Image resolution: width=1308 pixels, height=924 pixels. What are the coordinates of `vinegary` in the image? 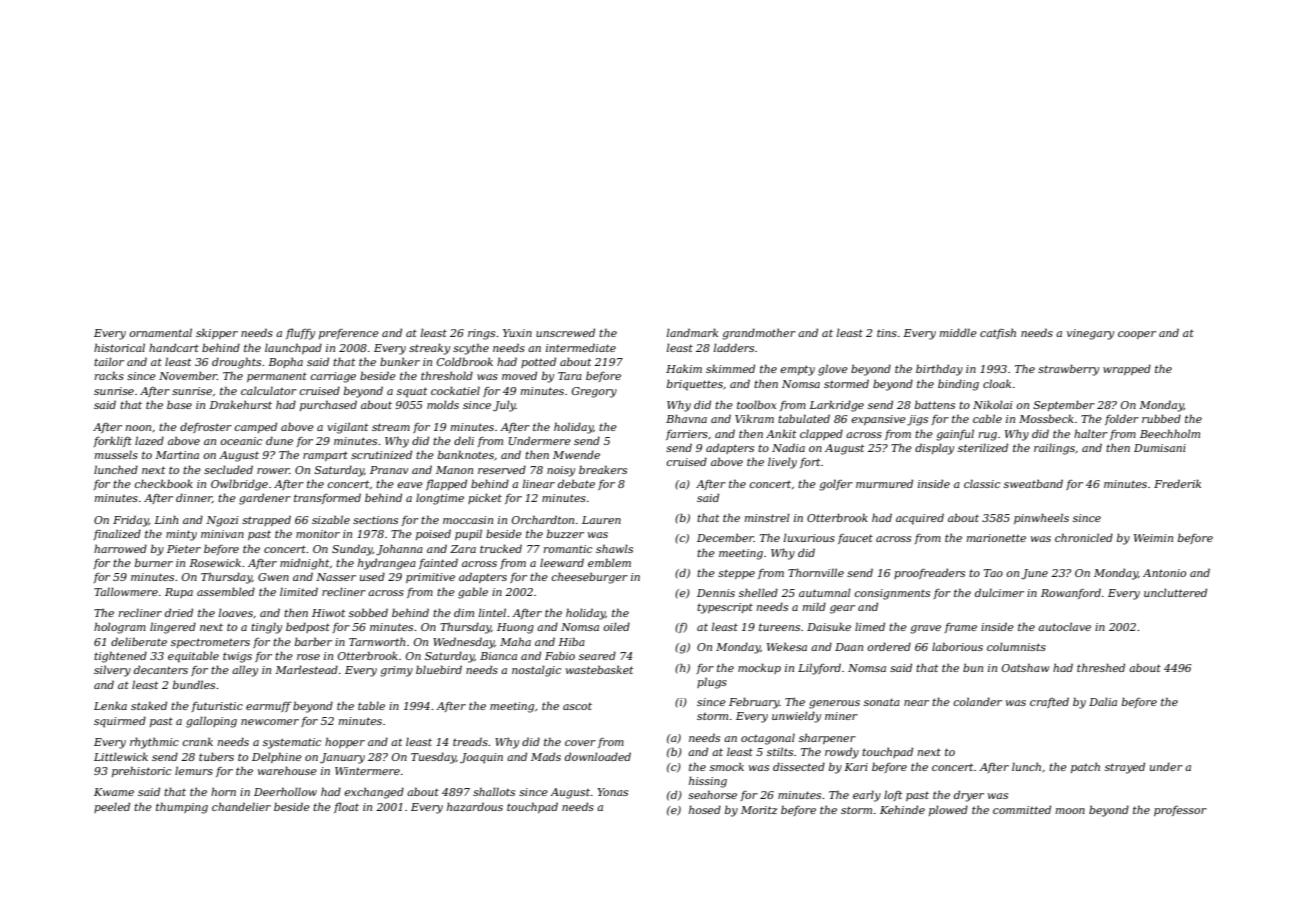 It's located at (1090, 334).
